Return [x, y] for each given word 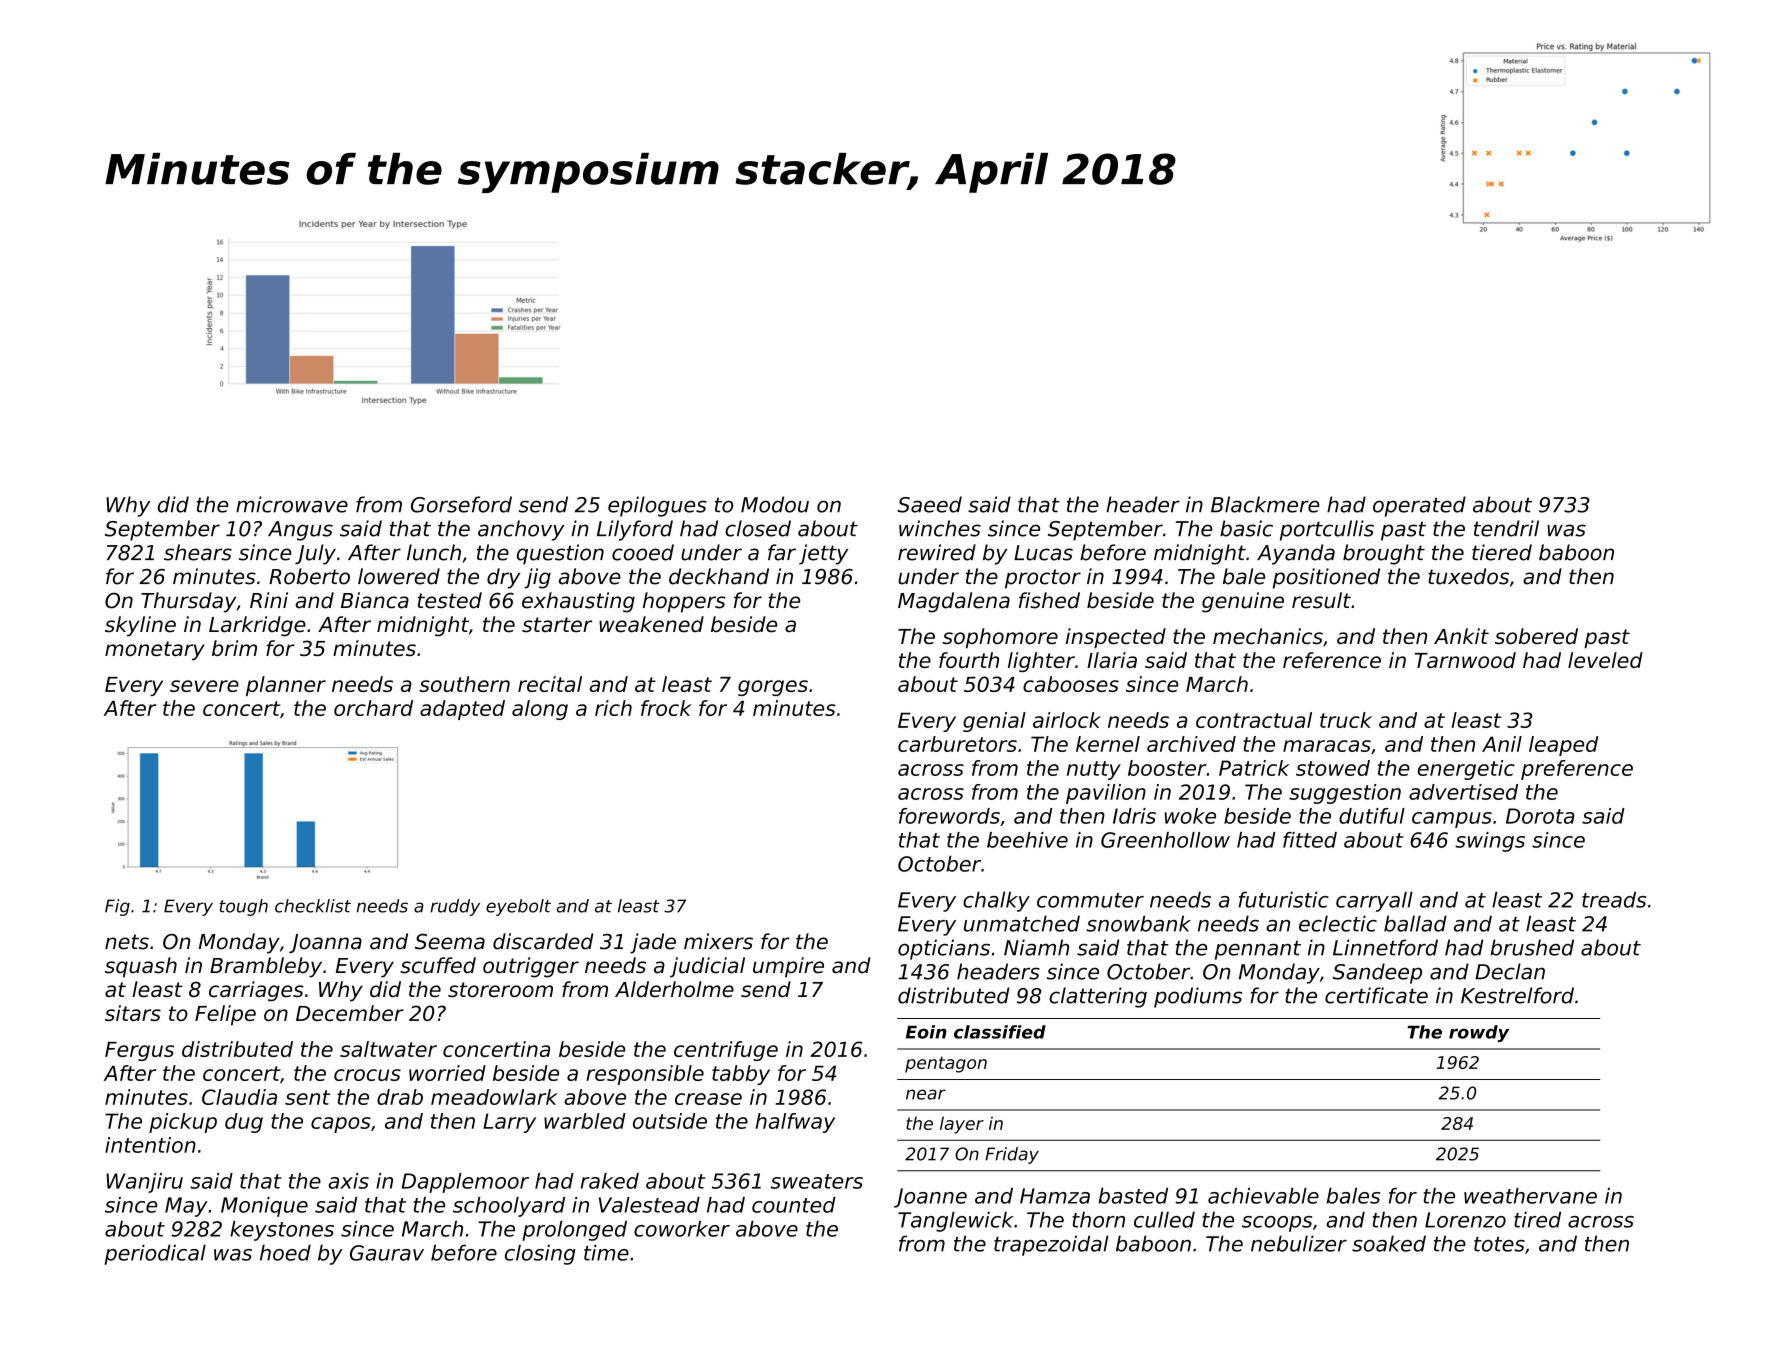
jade [653, 943]
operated [1419, 506]
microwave [292, 504]
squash [141, 967]
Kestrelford [1517, 995]
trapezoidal [1051, 1245]
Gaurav [387, 1253]
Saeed [930, 504]
